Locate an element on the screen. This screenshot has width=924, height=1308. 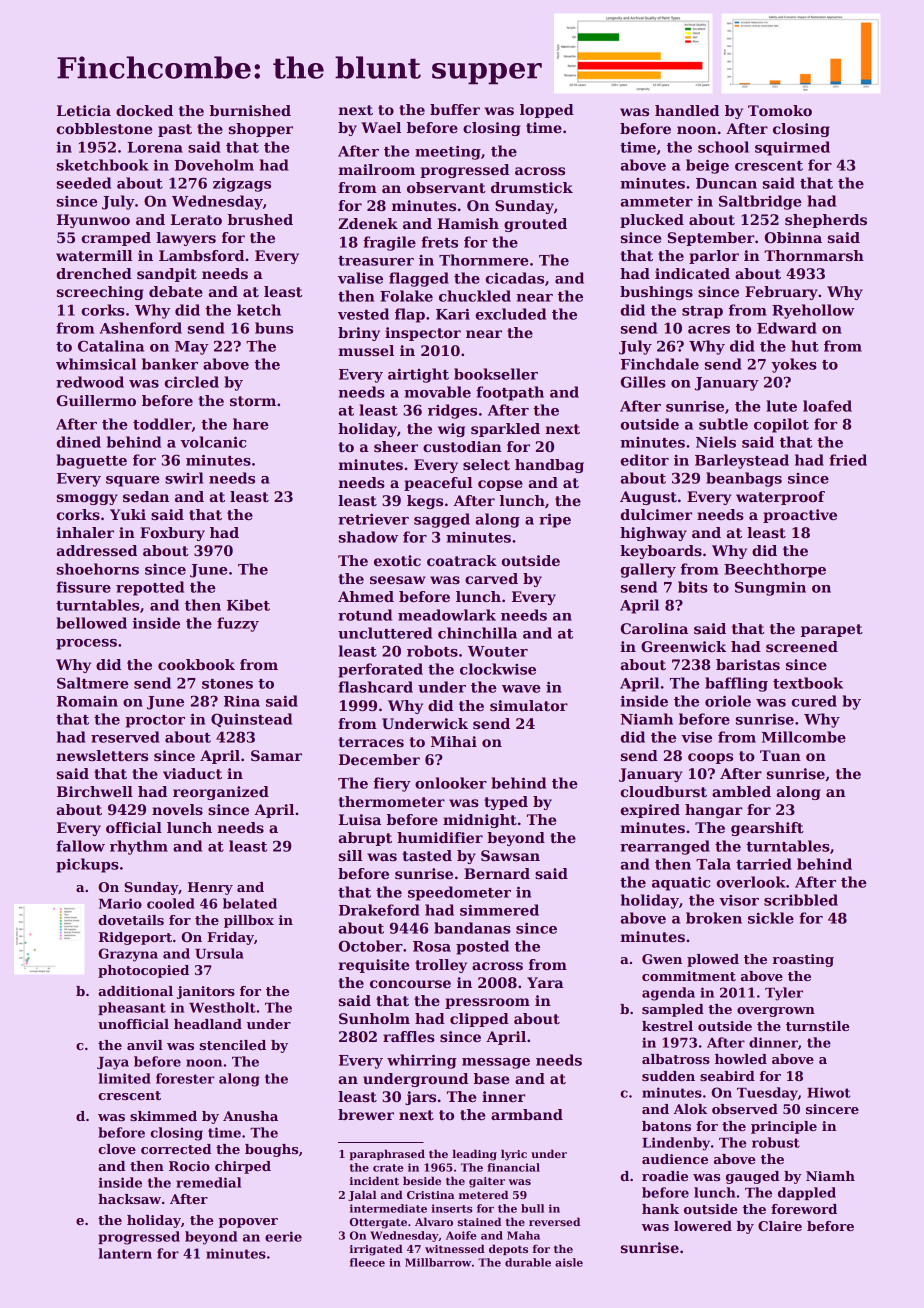
scribbled is located at coordinates (801, 900).
